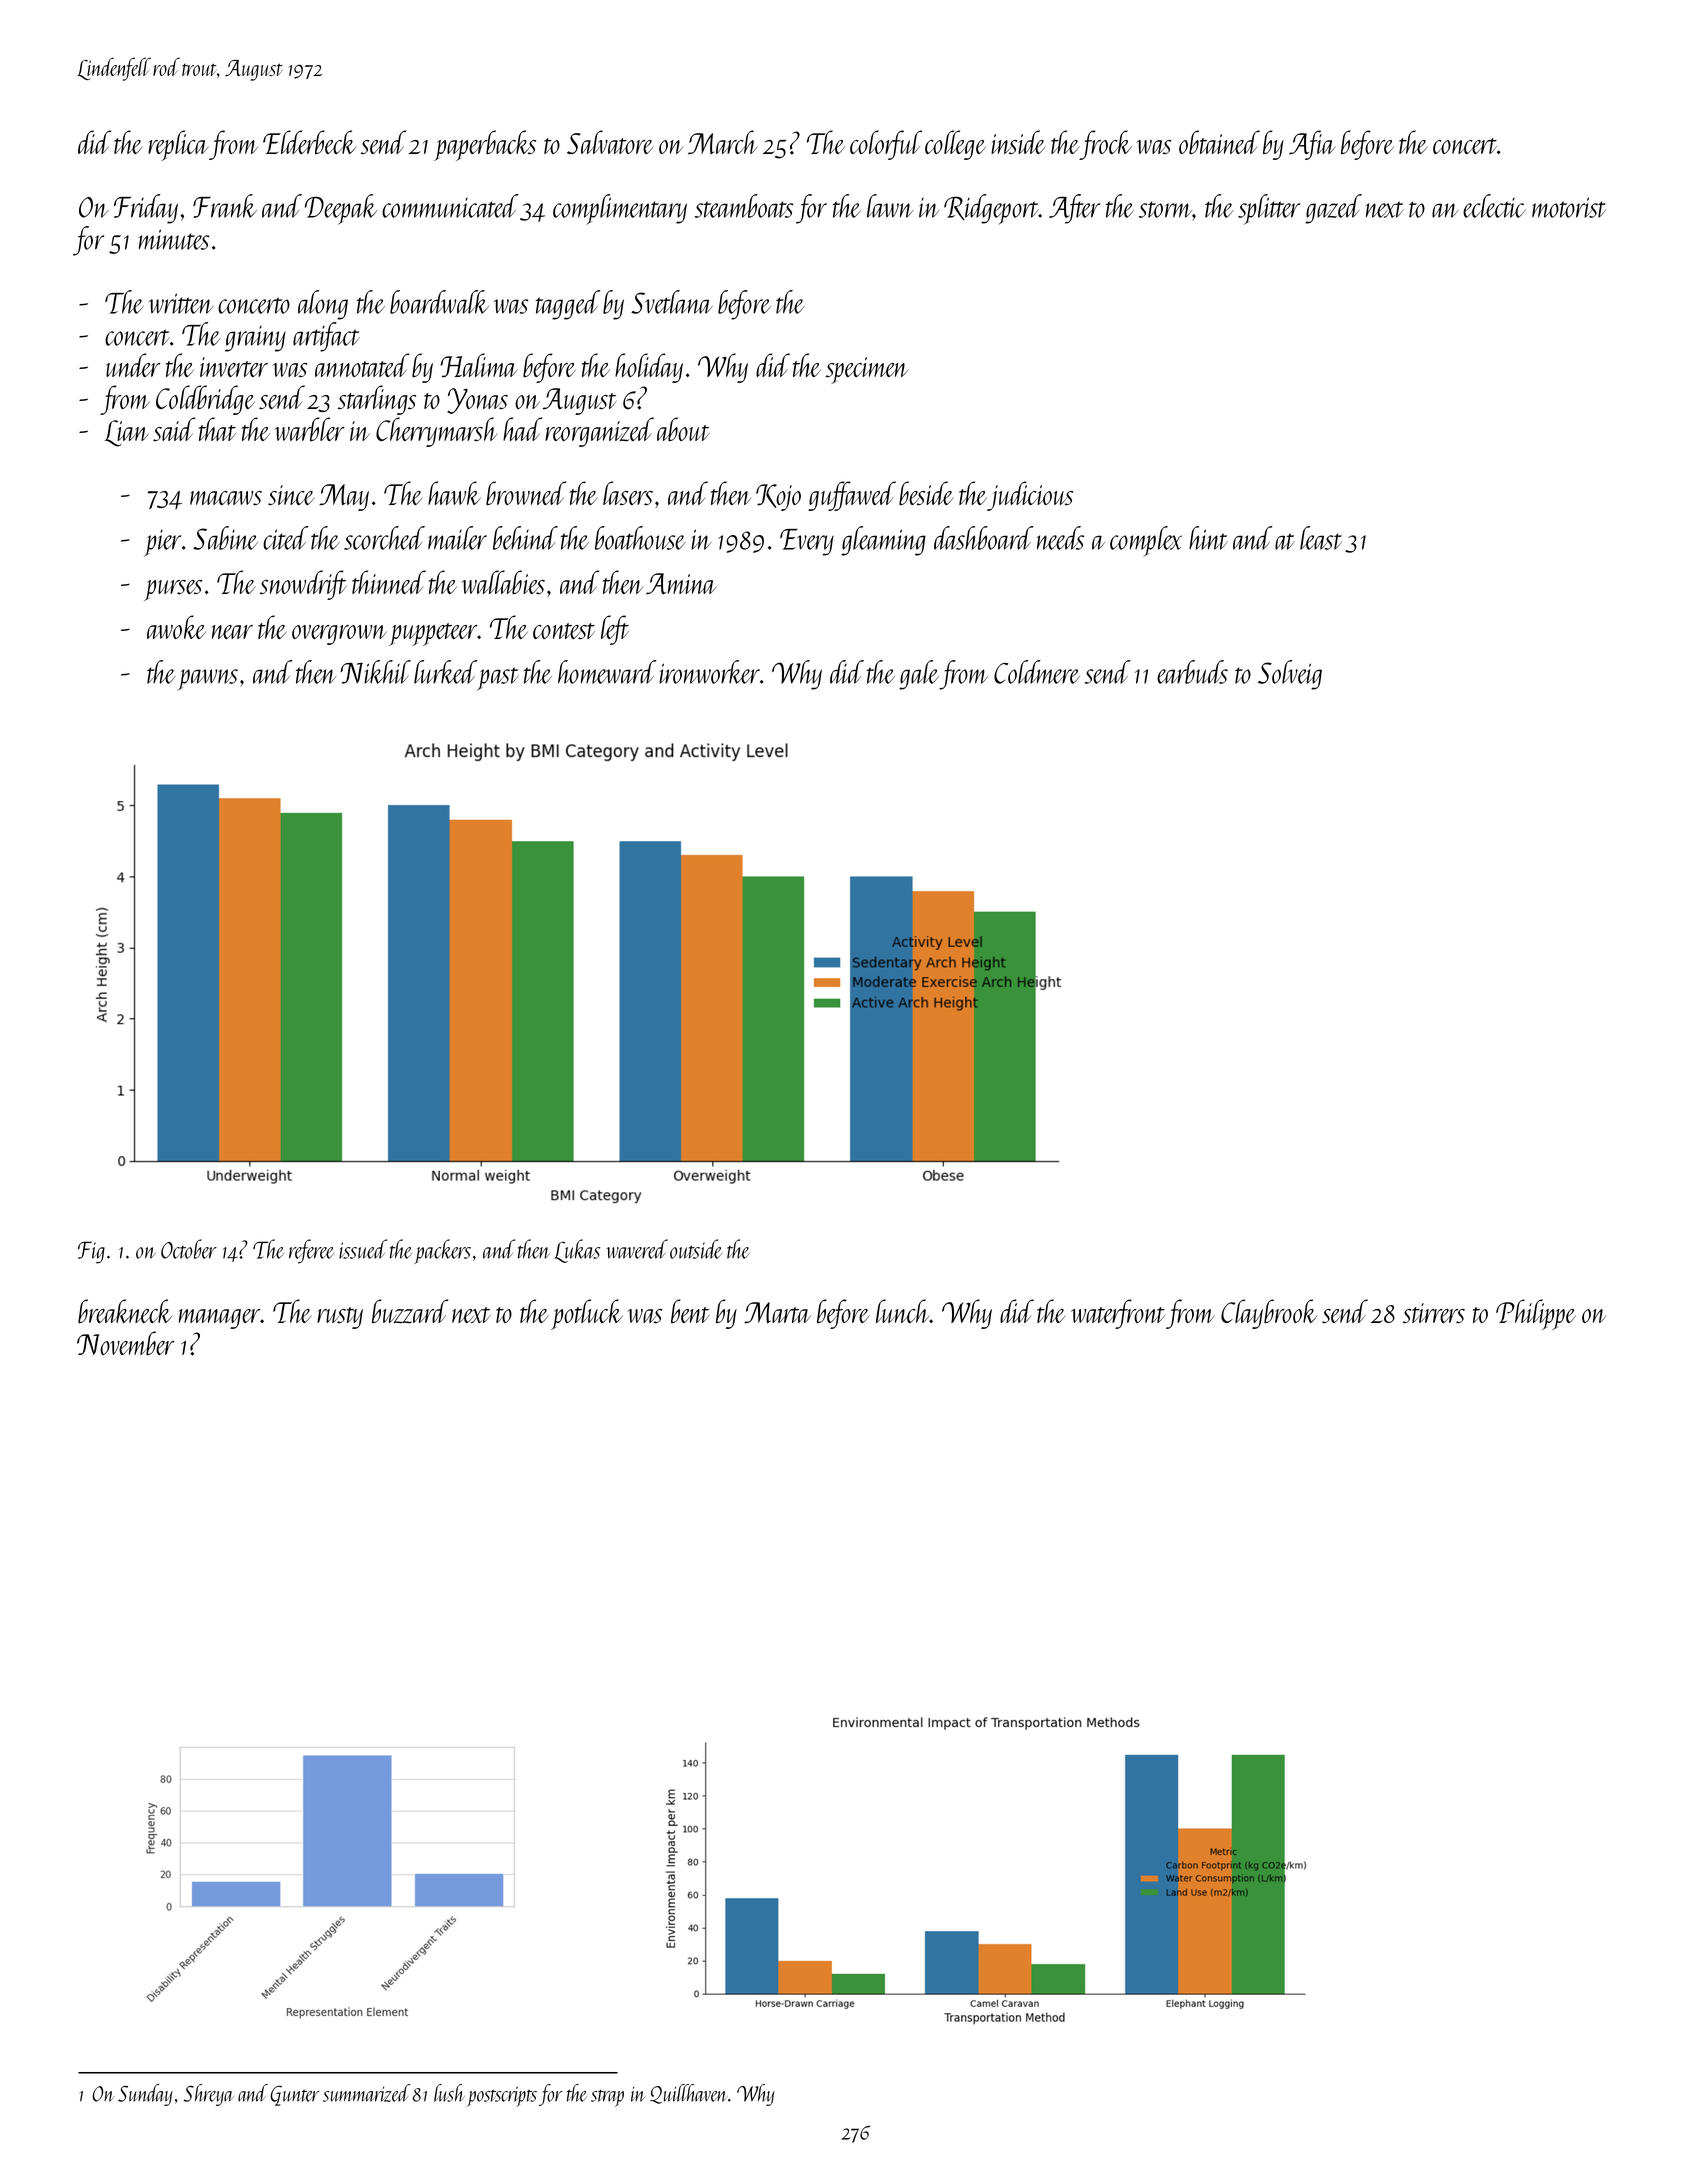 This image has height=2178, width=1683. I want to click on replica, so click(178, 145).
